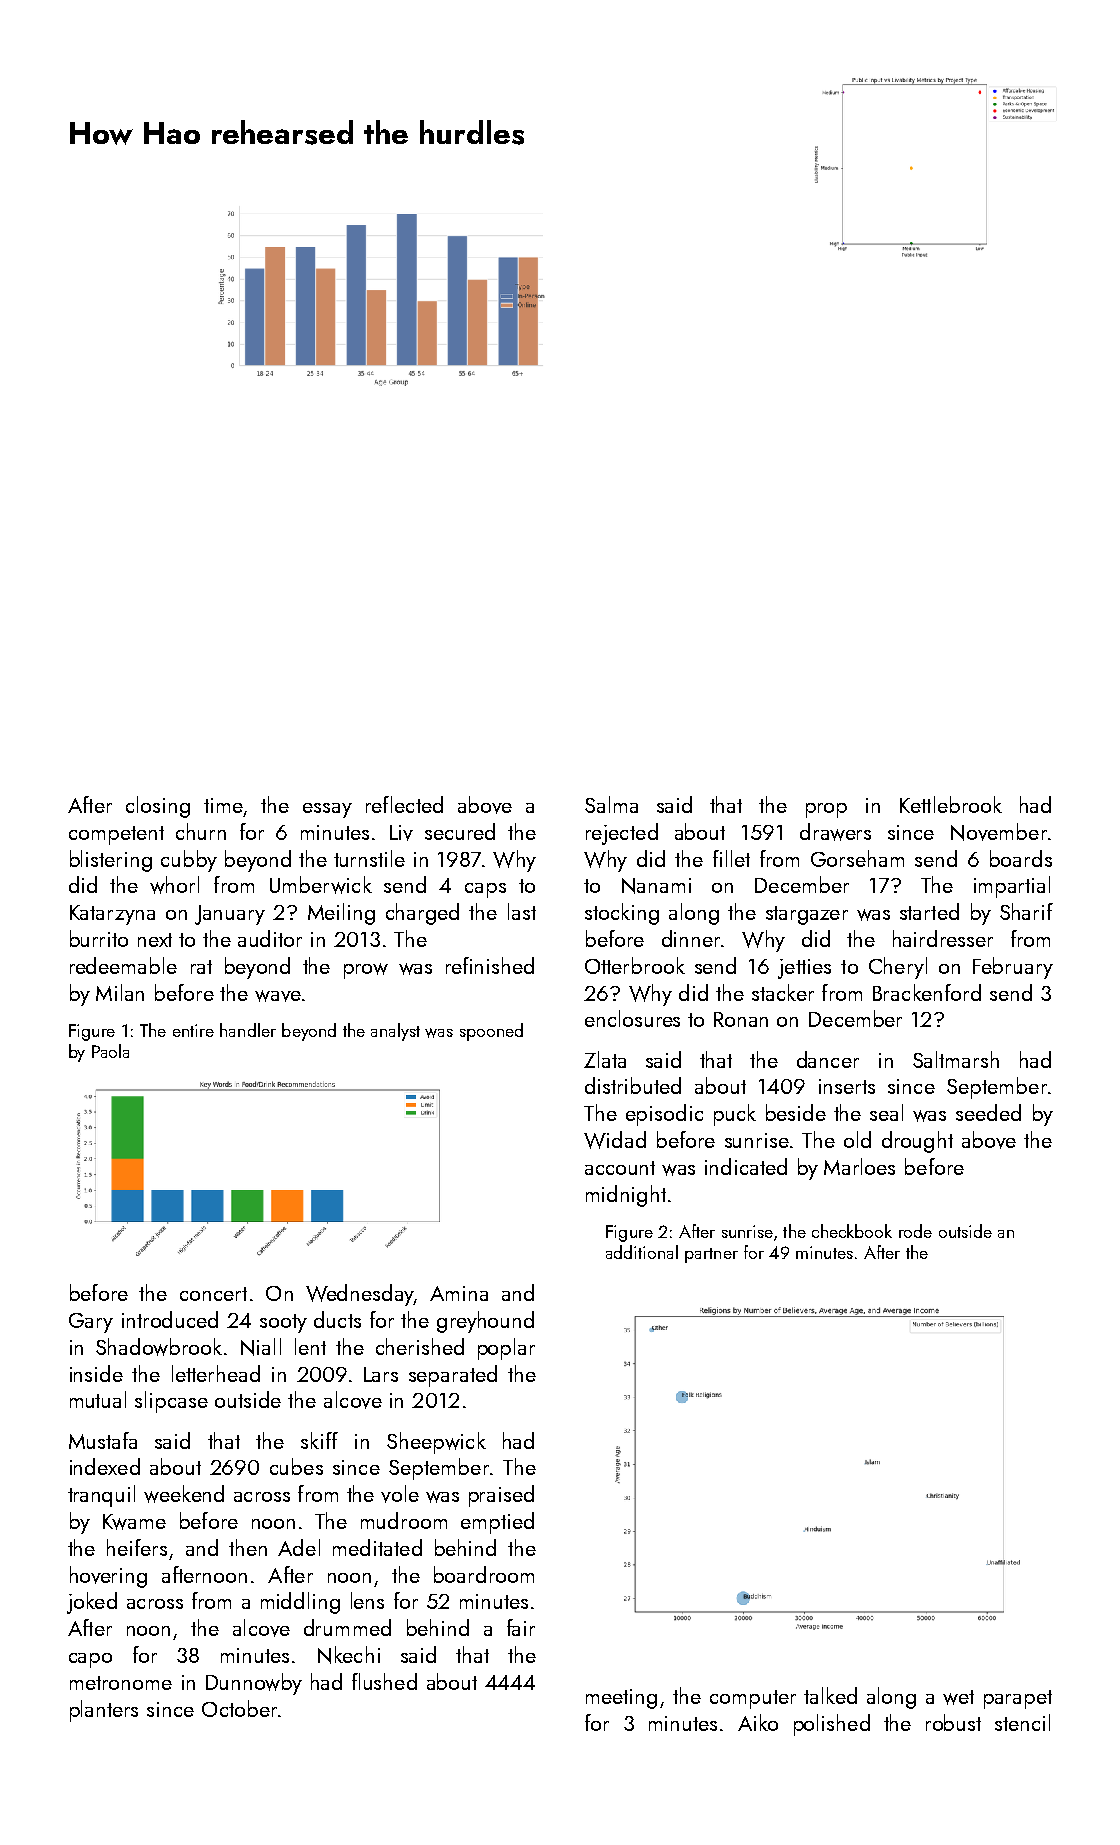 Image resolution: width=1120 pixels, height=1845 pixels. I want to click on Kettlebrook, so click(951, 804).
